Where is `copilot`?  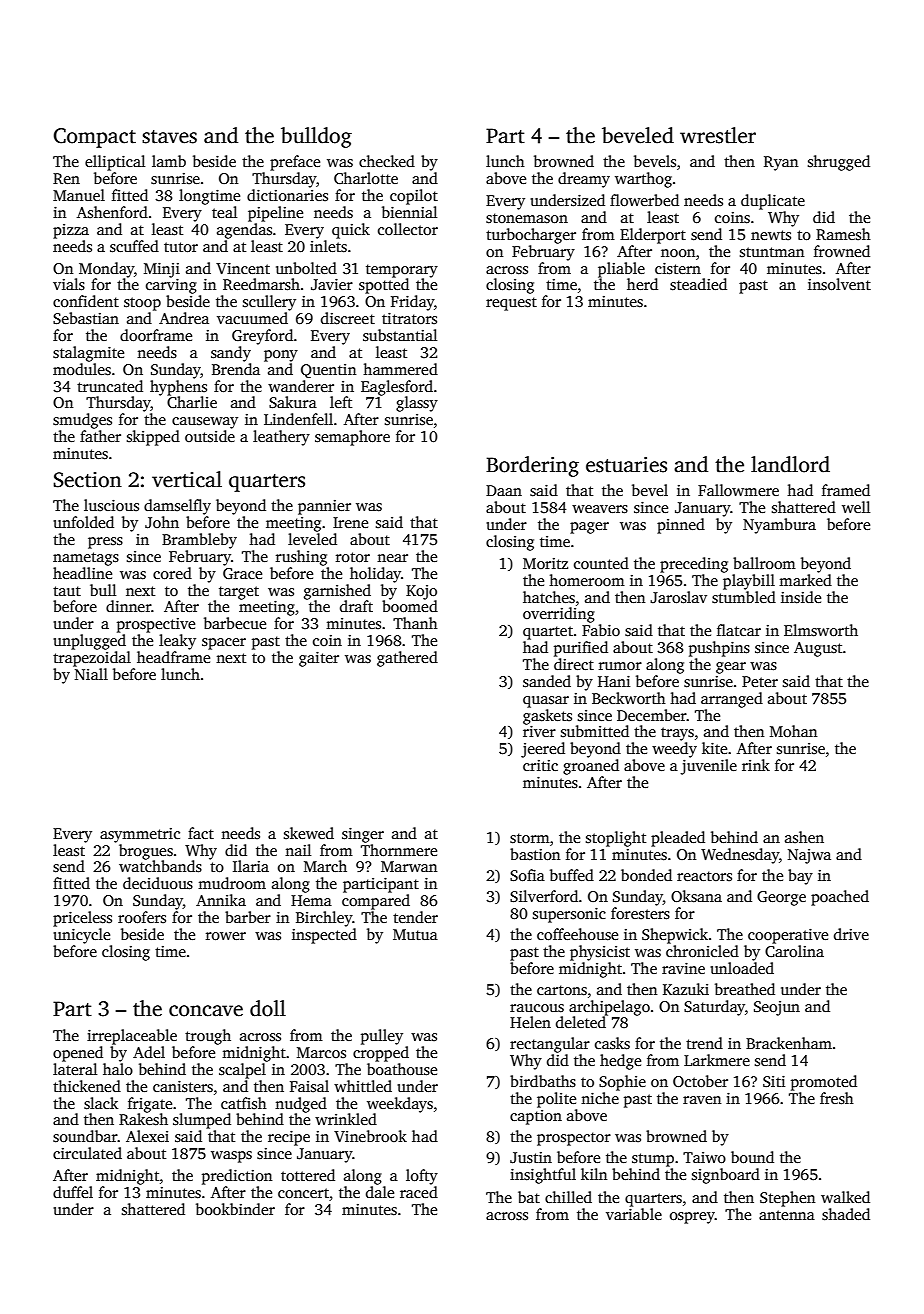 copilot is located at coordinates (414, 197).
